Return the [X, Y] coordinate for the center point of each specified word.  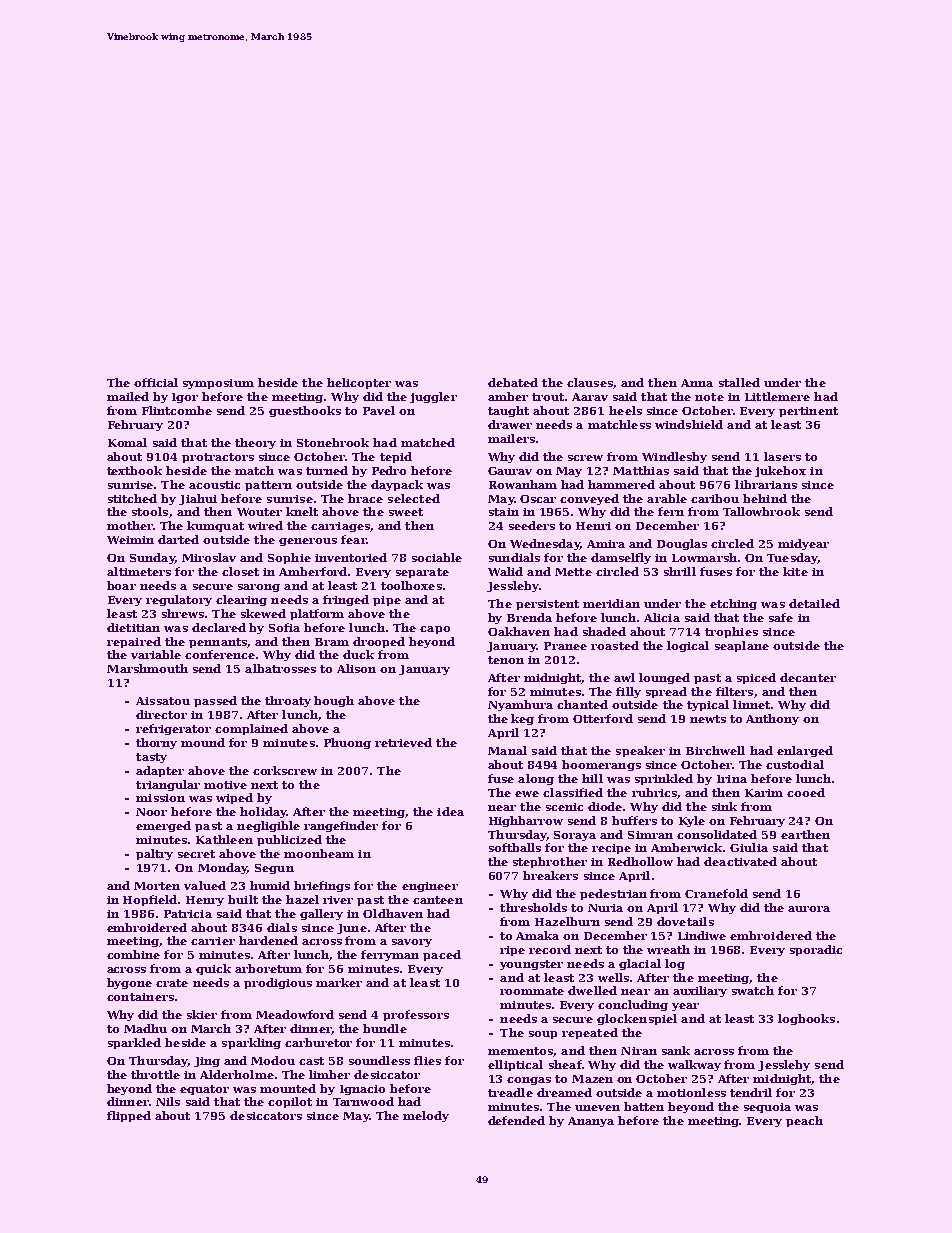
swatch [753, 990]
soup [543, 1035]
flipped [129, 1116]
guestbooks [305, 411]
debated [513, 382]
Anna [697, 383]
